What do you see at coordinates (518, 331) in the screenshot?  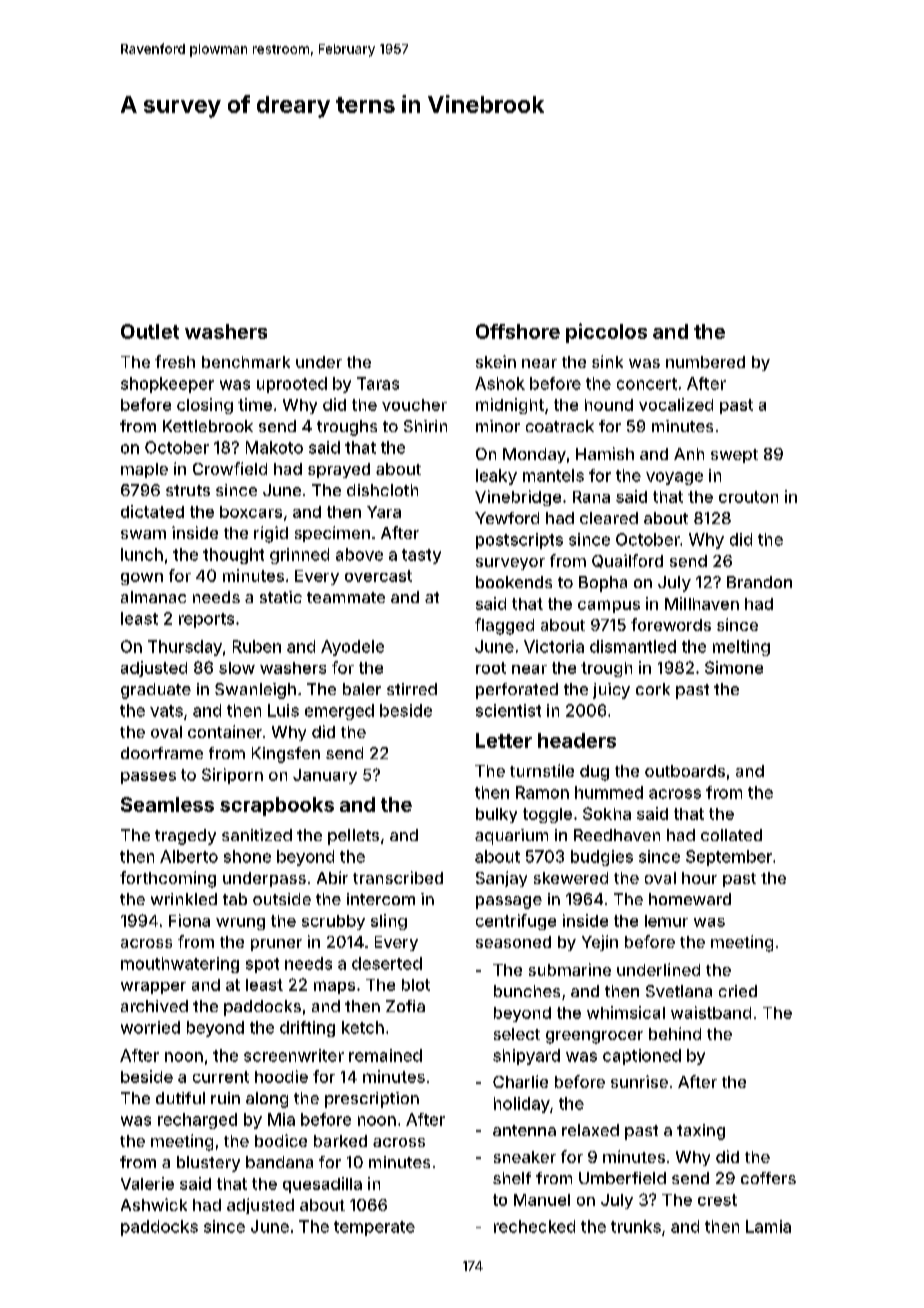 I see `Offshore` at bounding box center [518, 331].
